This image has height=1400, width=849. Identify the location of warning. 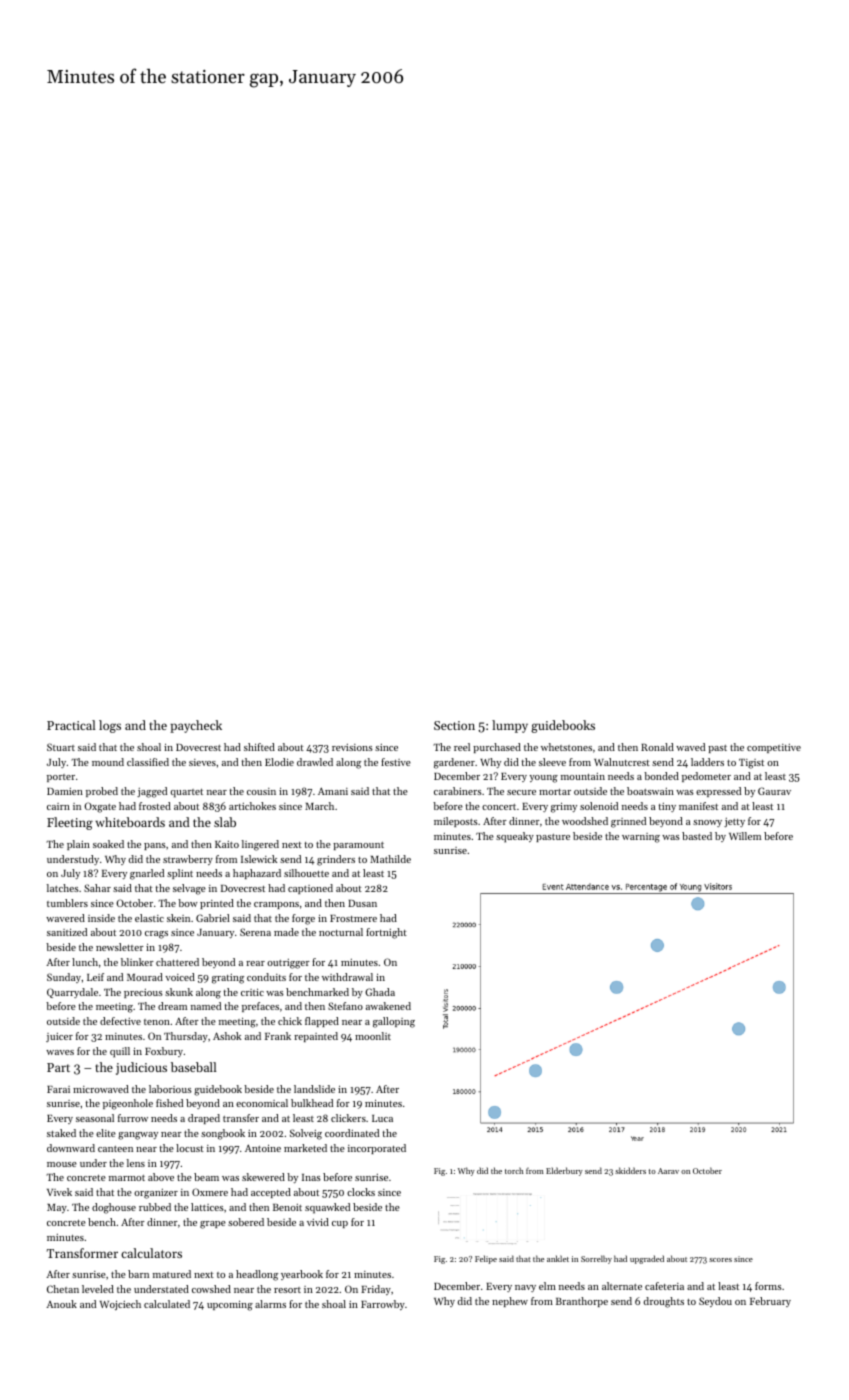
(641, 838).
